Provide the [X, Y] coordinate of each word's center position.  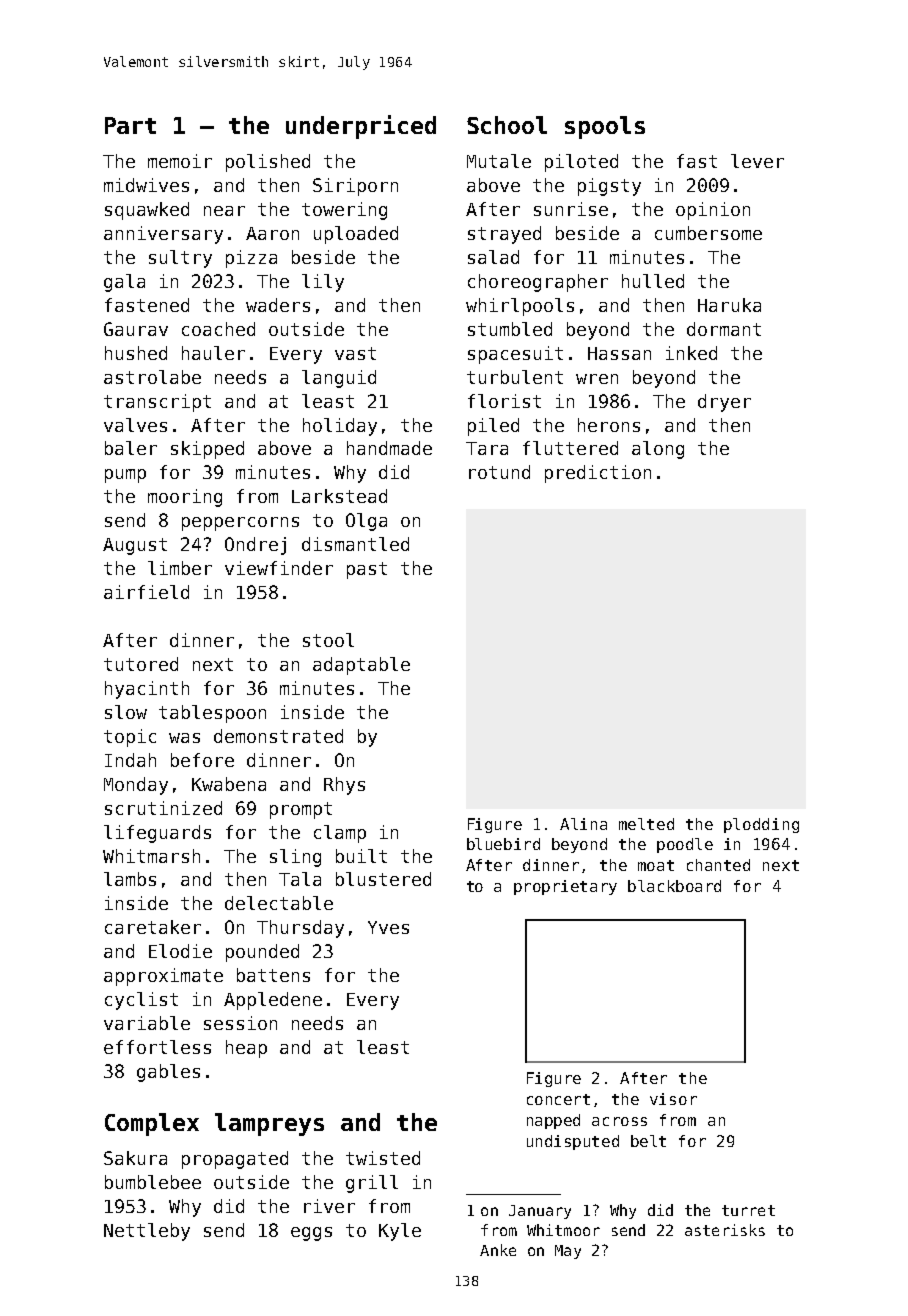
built [361, 856]
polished [268, 163]
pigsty [609, 187]
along [658, 450]
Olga [366, 522]
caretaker [153, 927]
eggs [311, 1234]
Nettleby [147, 1232]
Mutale [499, 161]
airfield [146, 592]
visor [673, 1099]
